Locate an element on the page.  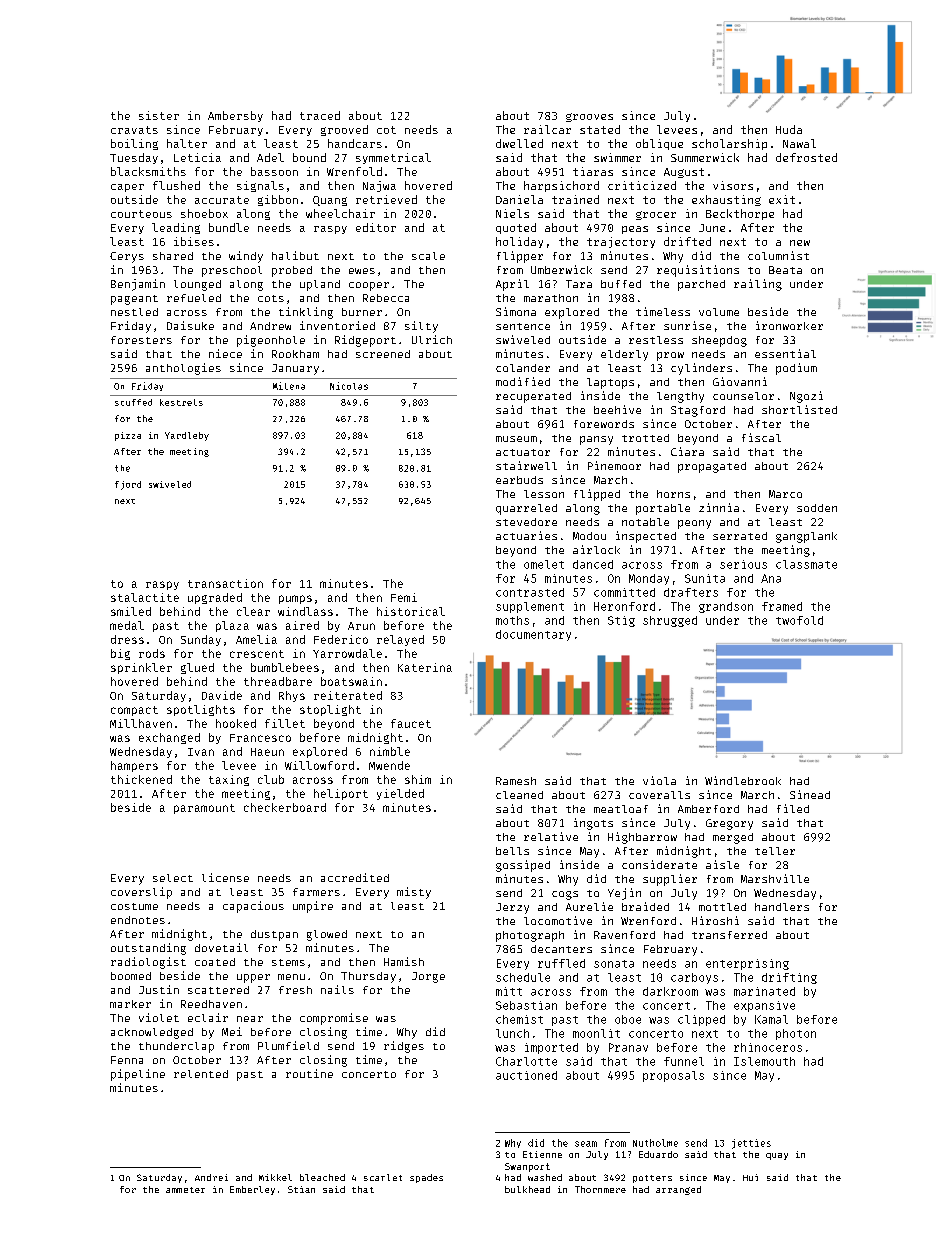
Huda is located at coordinates (789, 129).
